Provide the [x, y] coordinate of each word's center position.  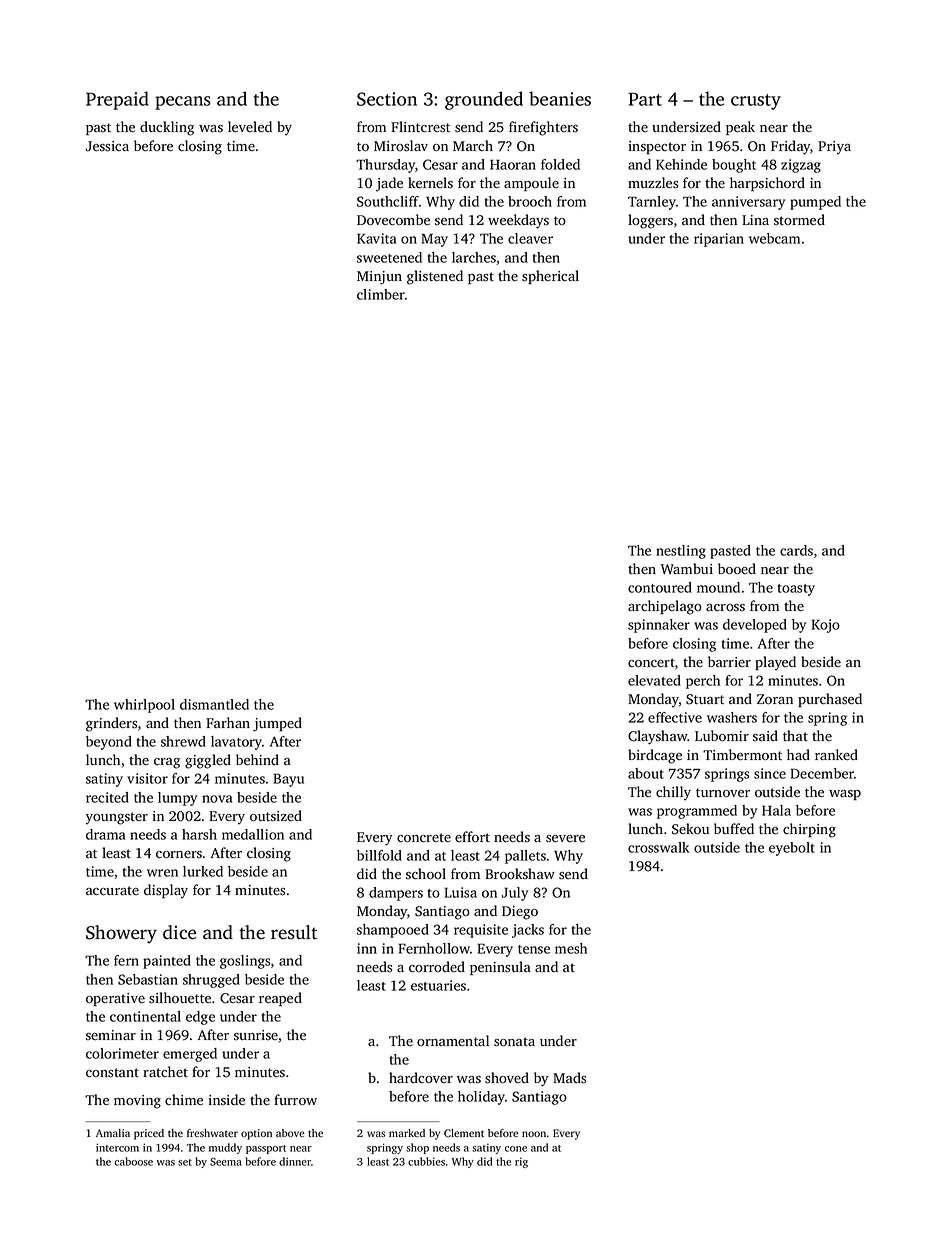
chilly [673, 793]
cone [516, 1149]
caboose [133, 1161]
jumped [277, 724]
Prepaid [117, 100]
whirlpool [144, 706]
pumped [815, 203]
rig [521, 1163]
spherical [550, 277]
